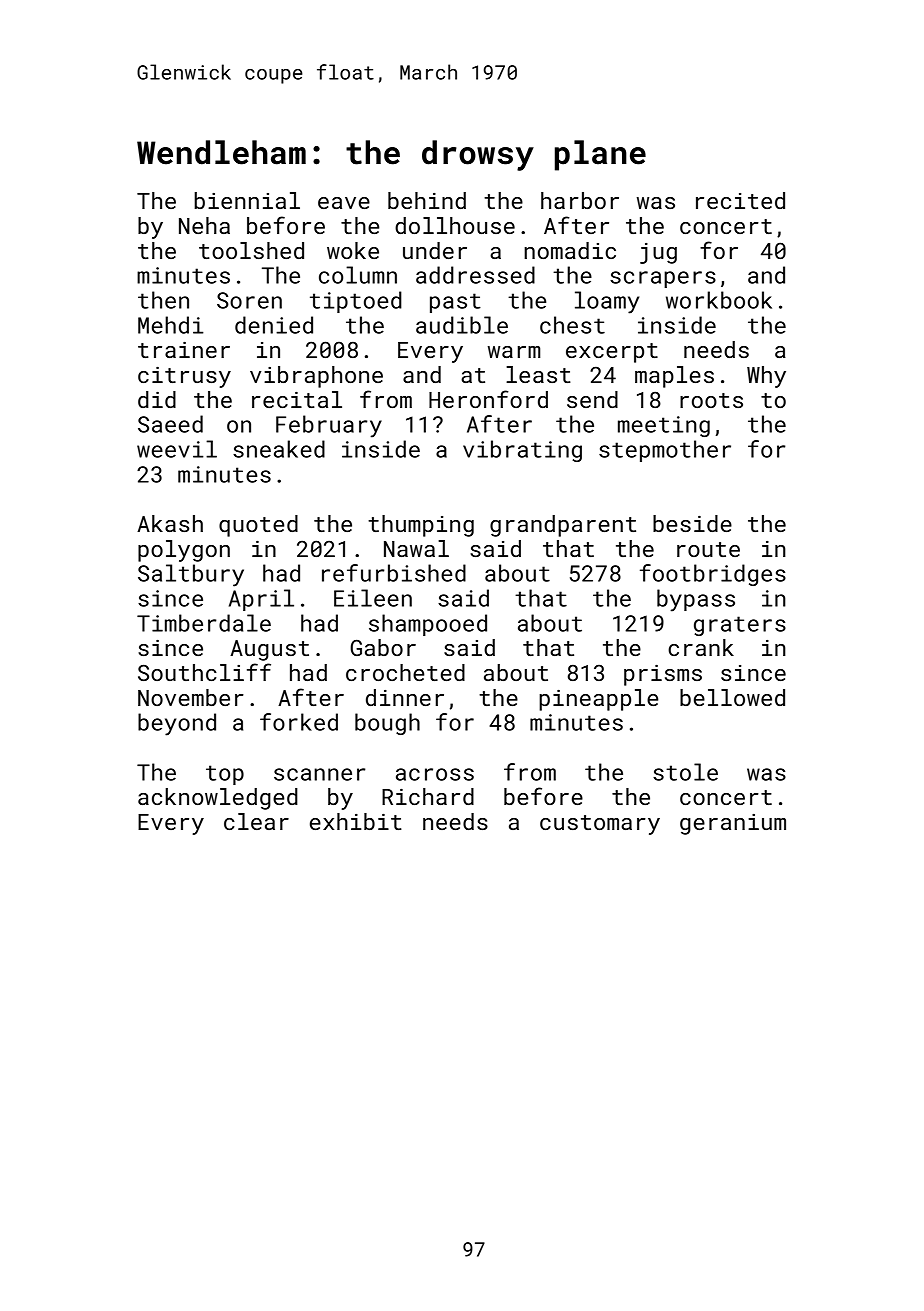 The width and height of the document is (924, 1311). What do you see at coordinates (719, 300) in the document?
I see `workbook` at bounding box center [719, 300].
